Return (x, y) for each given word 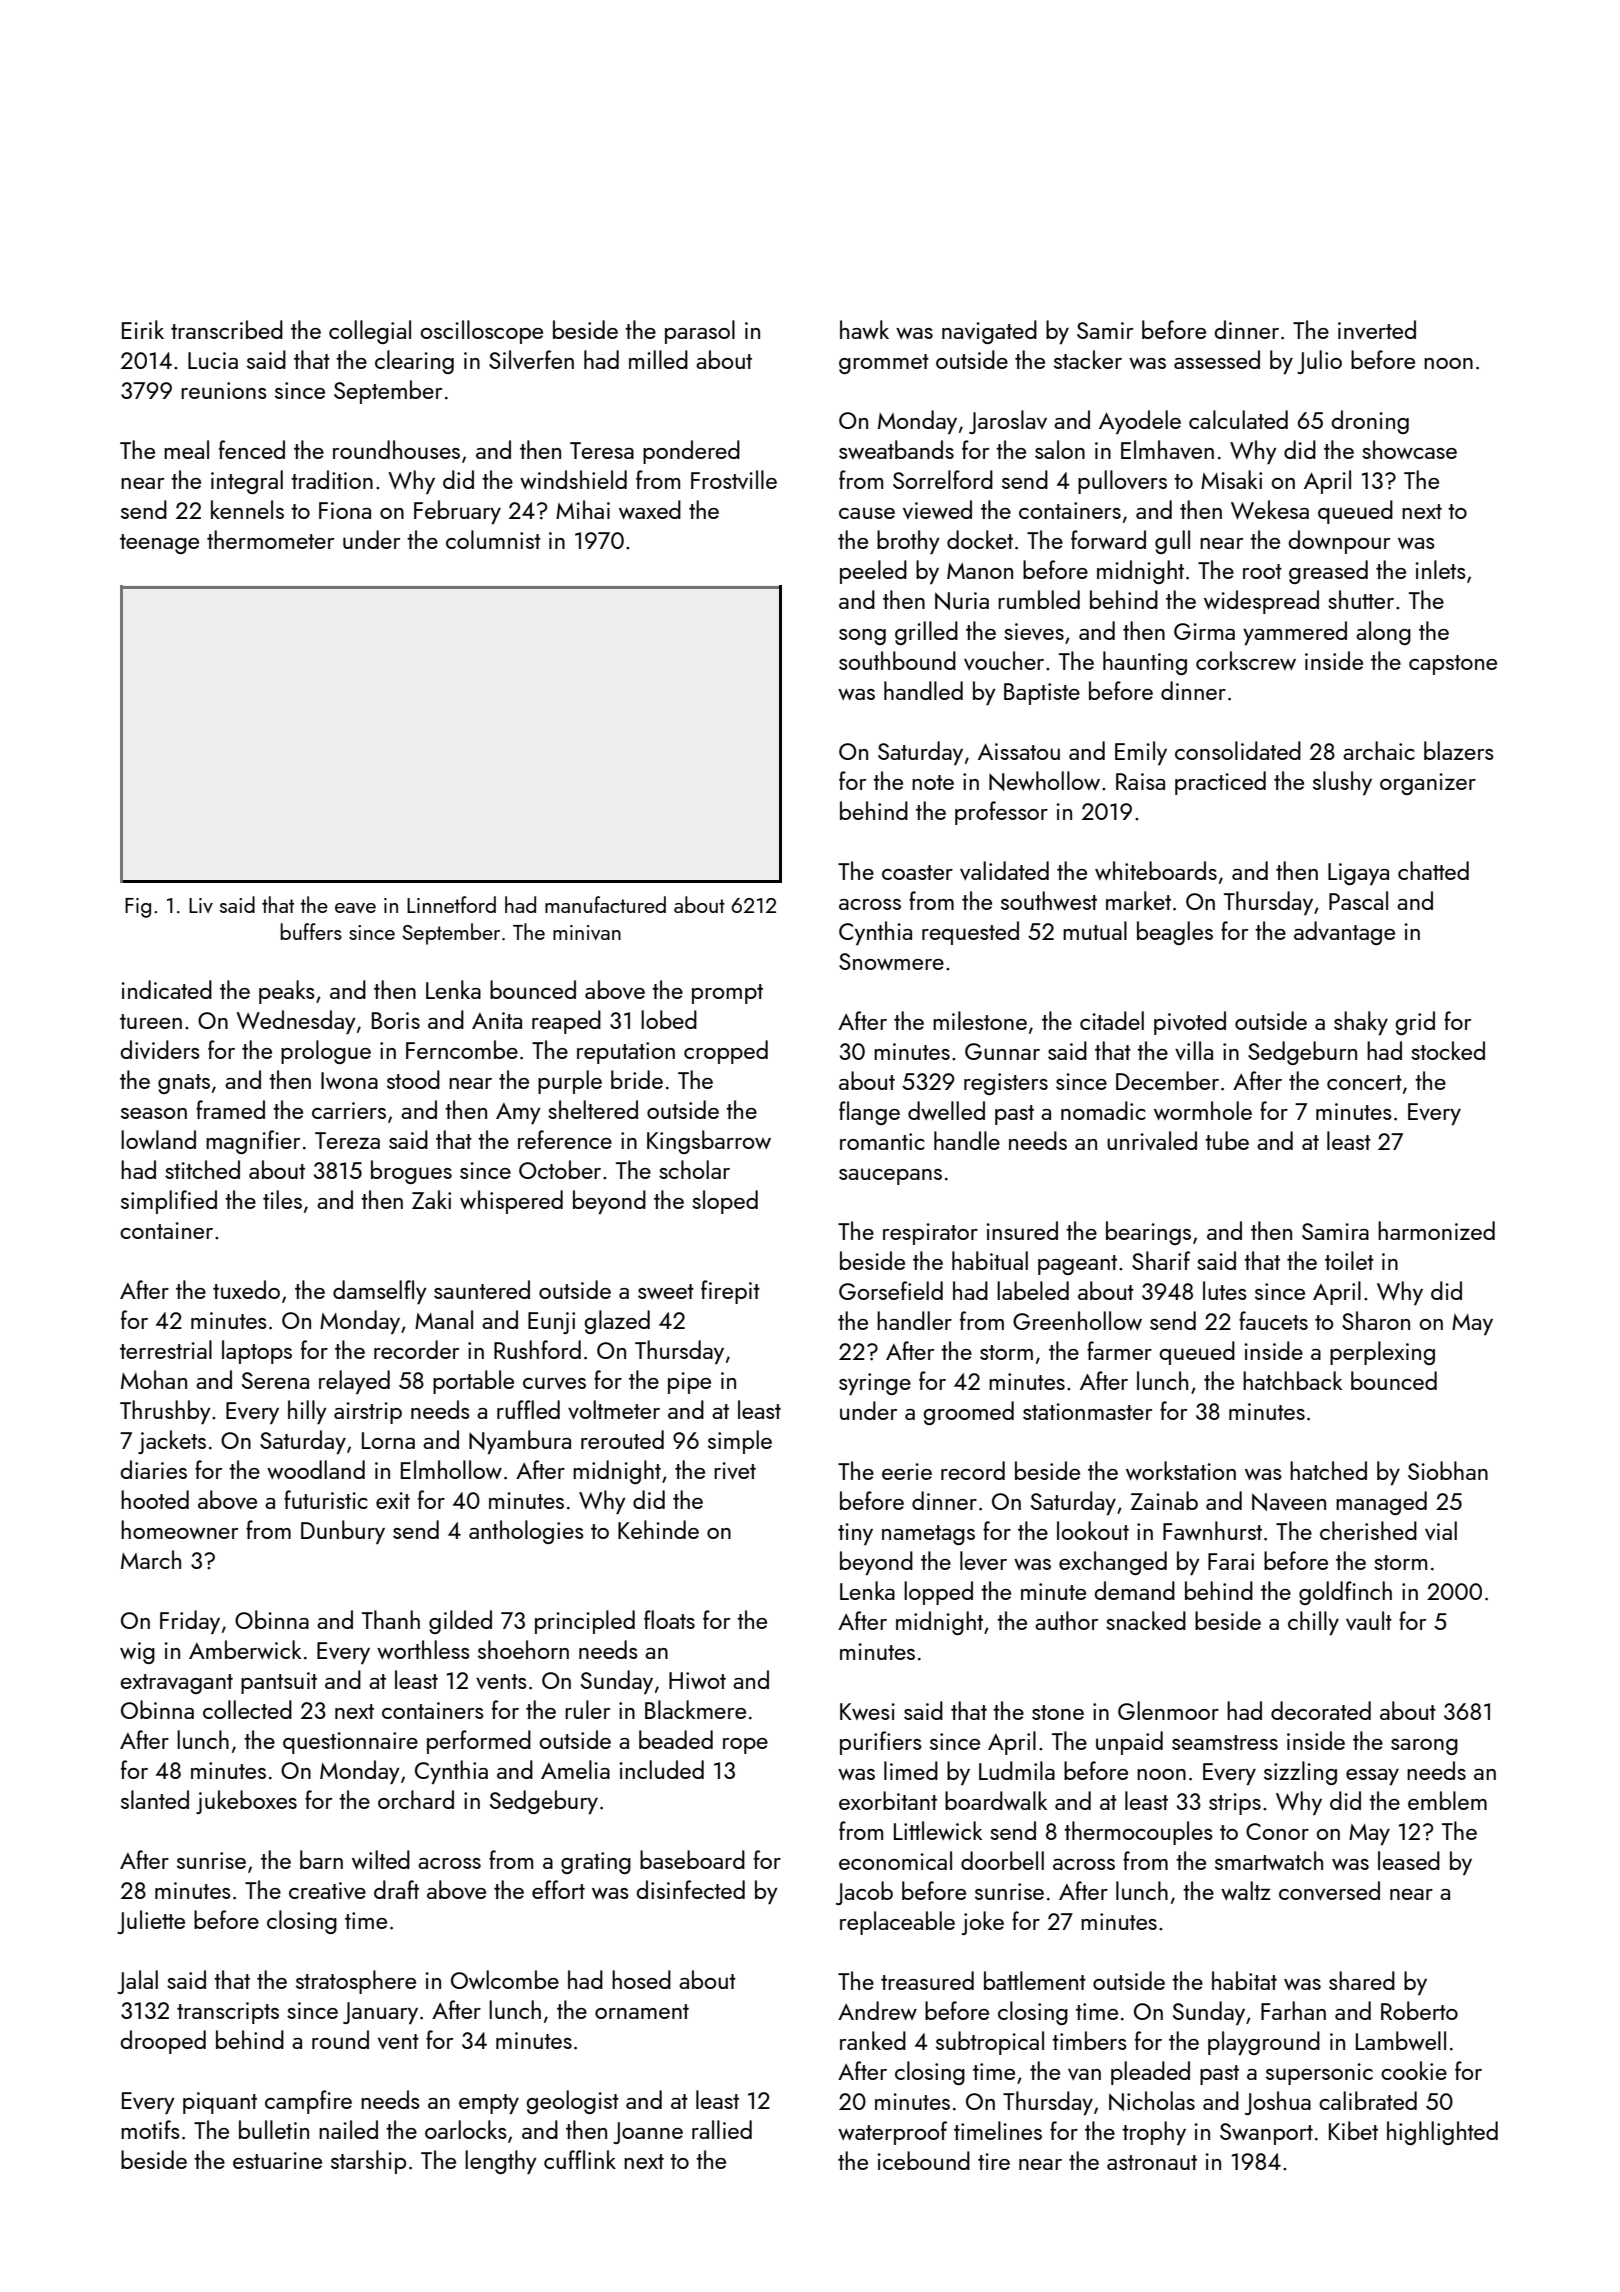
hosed (641, 1979)
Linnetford (451, 904)
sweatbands (896, 449)
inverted (1377, 329)
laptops (257, 1352)
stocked (1448, 1050)
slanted (155, 1799)
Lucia (213, 360)
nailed (348, 2129)
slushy (1342, 783)
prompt (727, 994)
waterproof (892, 2133)
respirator (930, 1234)
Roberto (1419, 2010)
